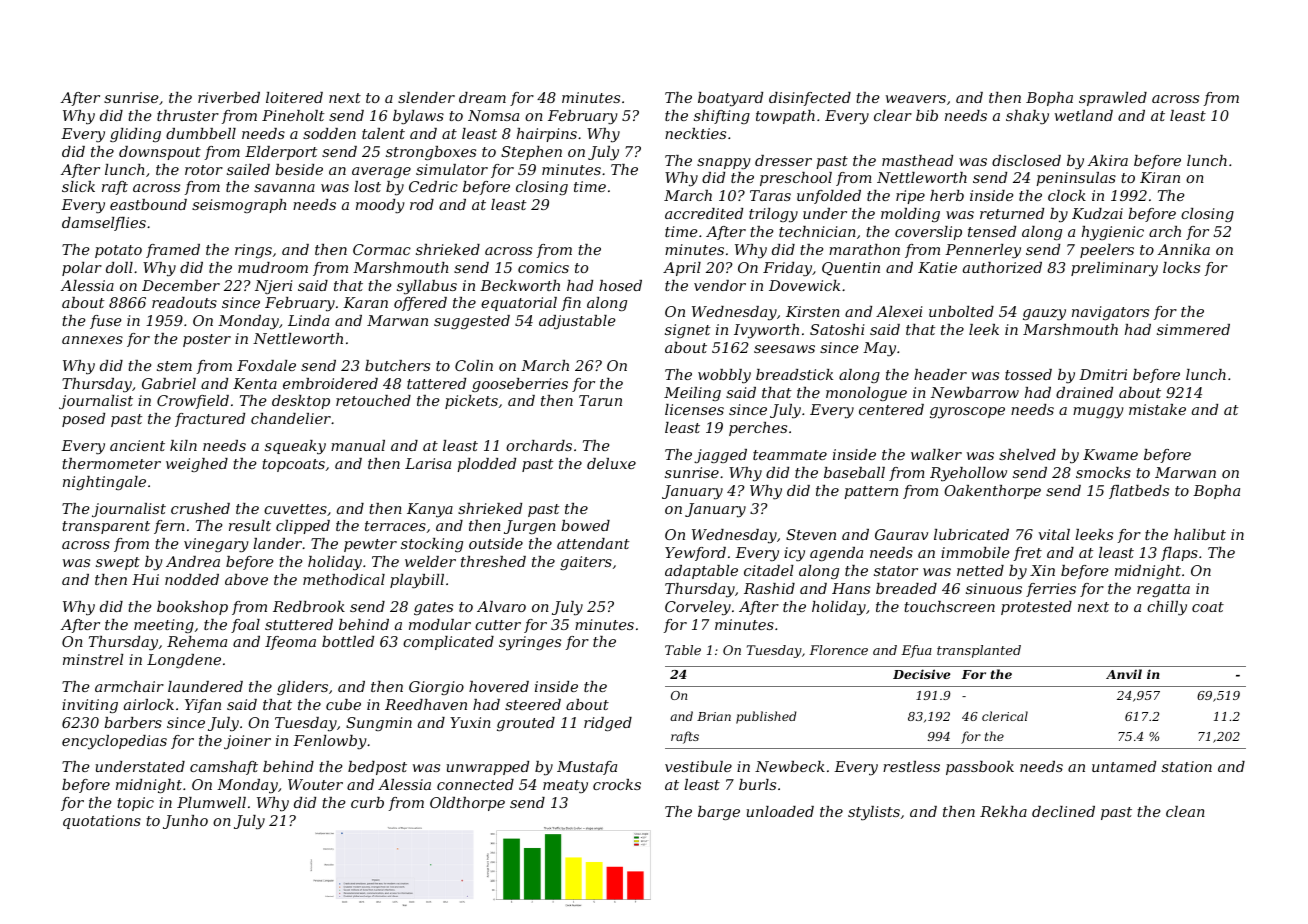 Image resolution: width=1308 pixels, height=924 pixels. Describe the element at coordinates (714, 716) in the page. I see `Brian` at that location.
